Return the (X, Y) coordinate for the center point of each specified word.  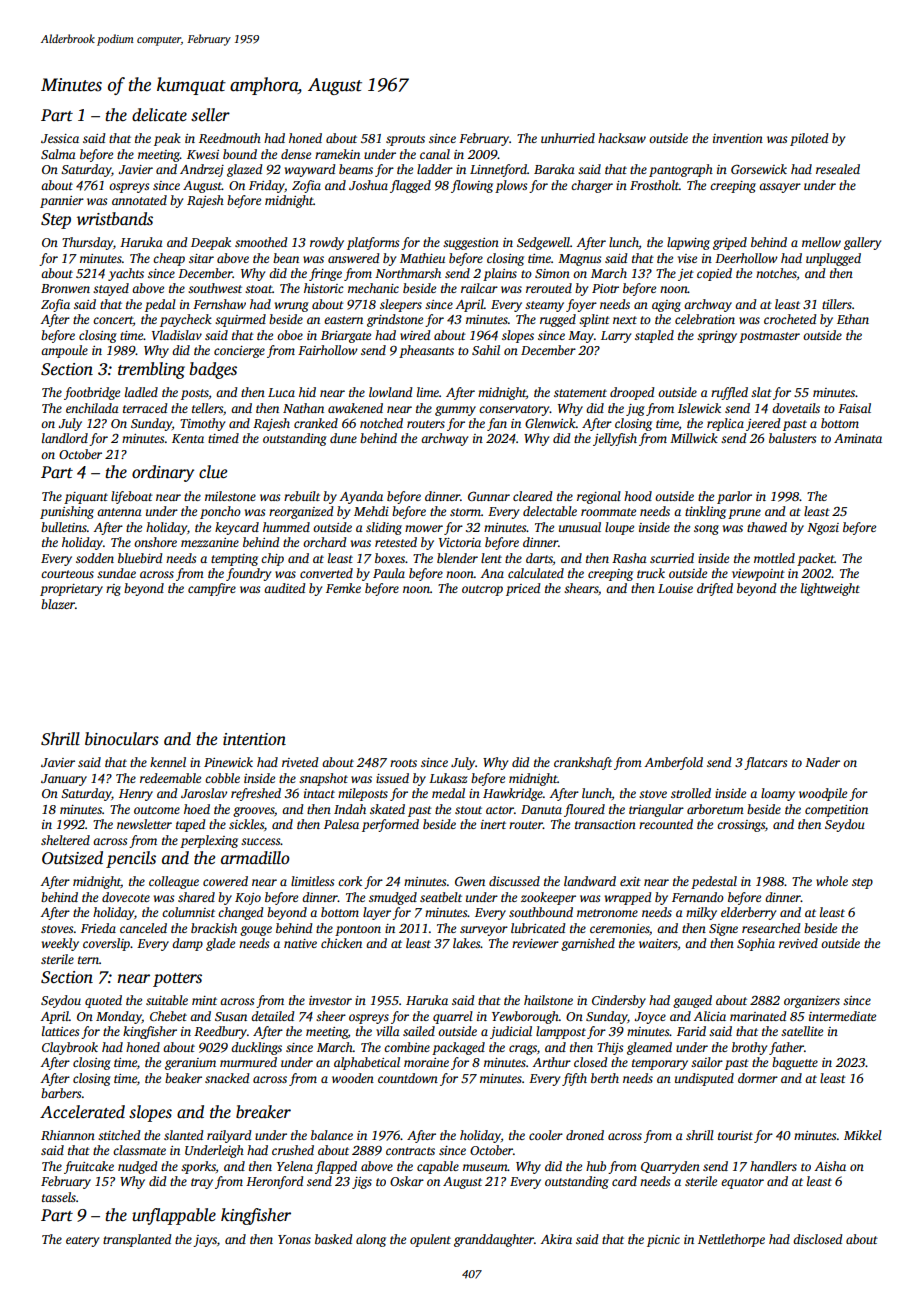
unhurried (568, 138)
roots (403, 763)
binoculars (122, 739)
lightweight (830, 589)
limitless (312, 881)
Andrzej (202, 170)
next (625, 320)
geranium (190, 1064)
